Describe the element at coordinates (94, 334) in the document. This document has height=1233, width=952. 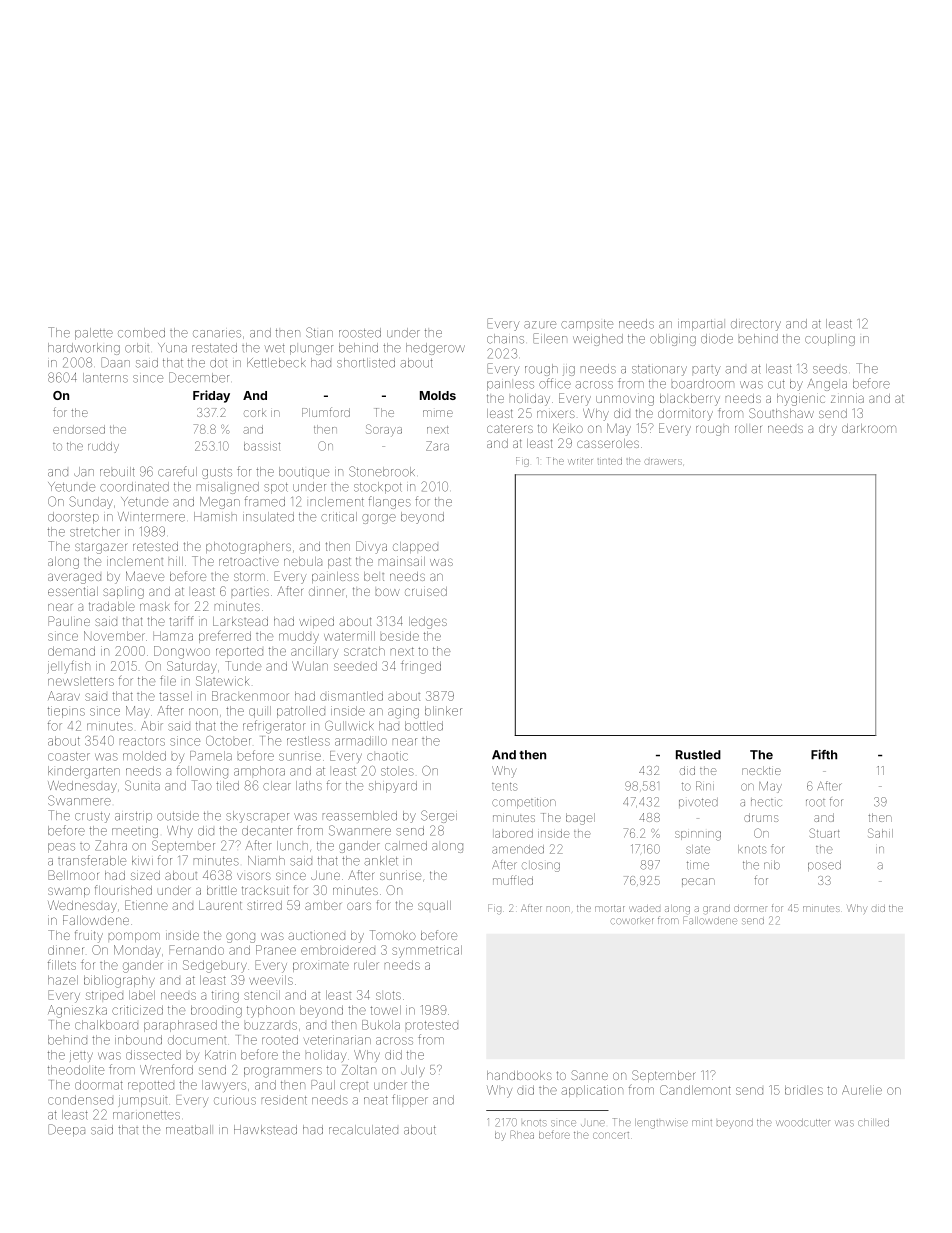
I see `palette` at that location.
